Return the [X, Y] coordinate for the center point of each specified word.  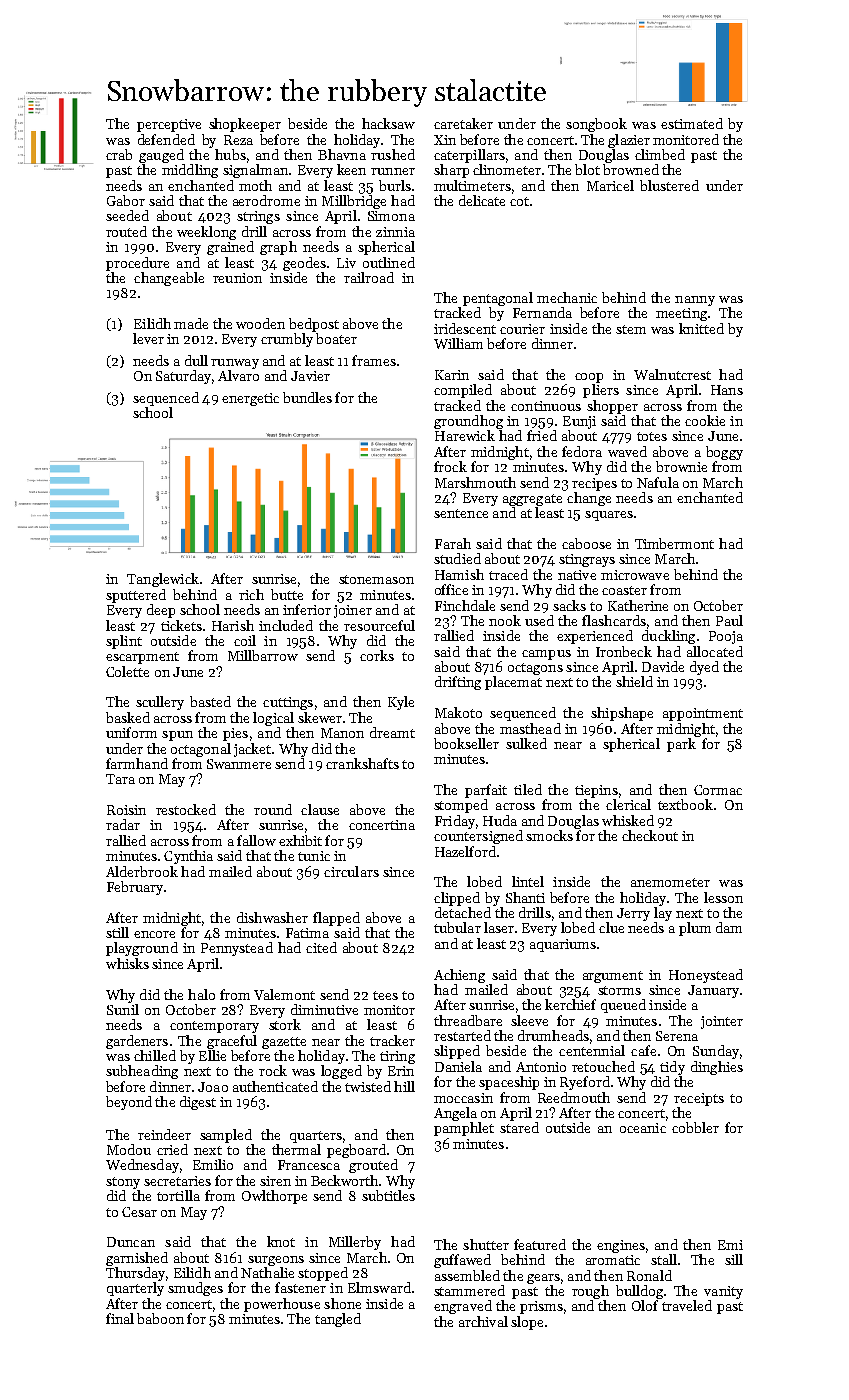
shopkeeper [245, 125]
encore [154, 934]
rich [251, 594]
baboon [160, 1318]
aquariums [563, 945]
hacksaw [388, 123]
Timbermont [674, 543]
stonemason [376, 579]
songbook [596, 125]
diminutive [324, 1009]
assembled [467, 1275]
